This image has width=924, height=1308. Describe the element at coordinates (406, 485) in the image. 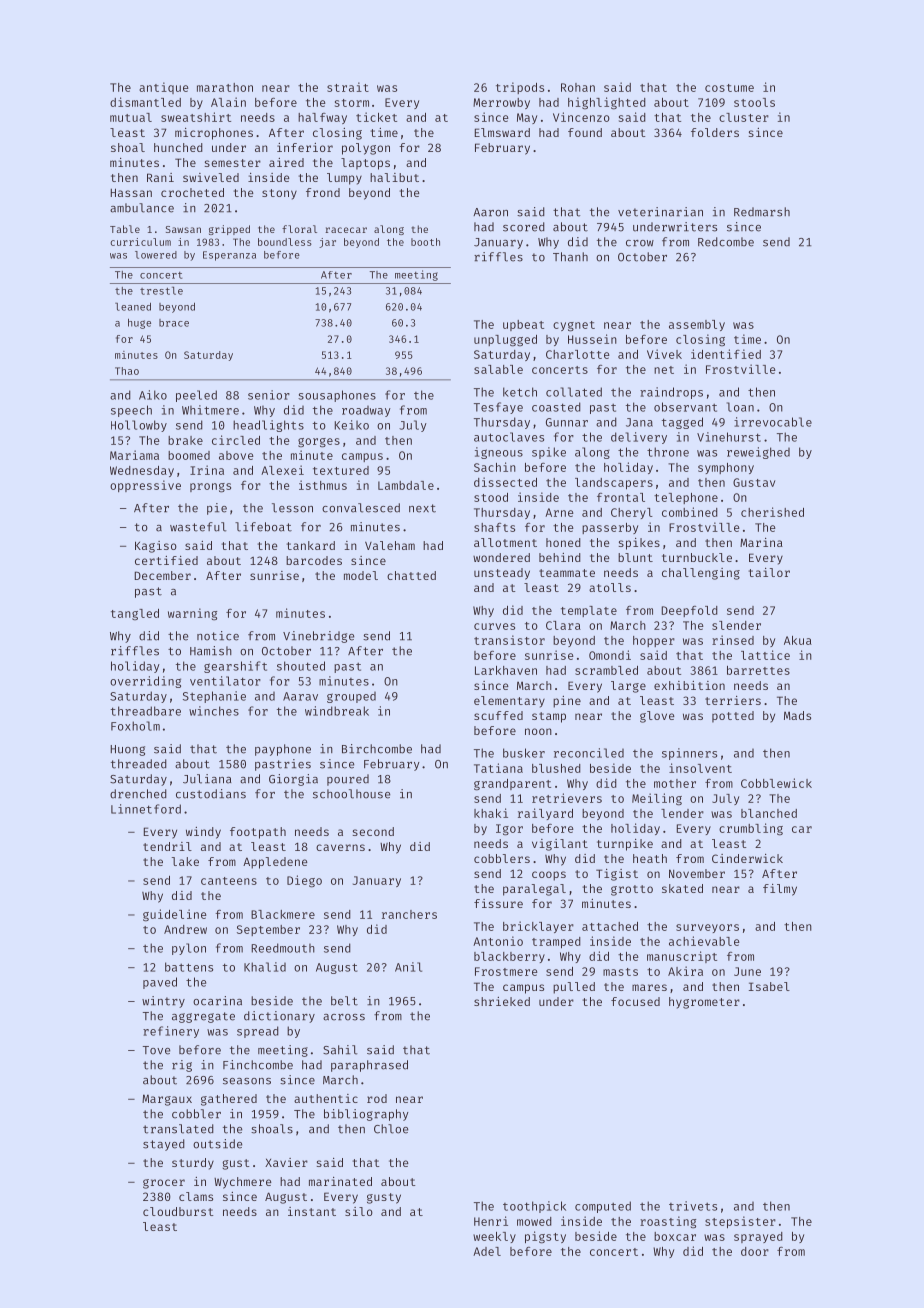

I see `Lambdale` at that location.
